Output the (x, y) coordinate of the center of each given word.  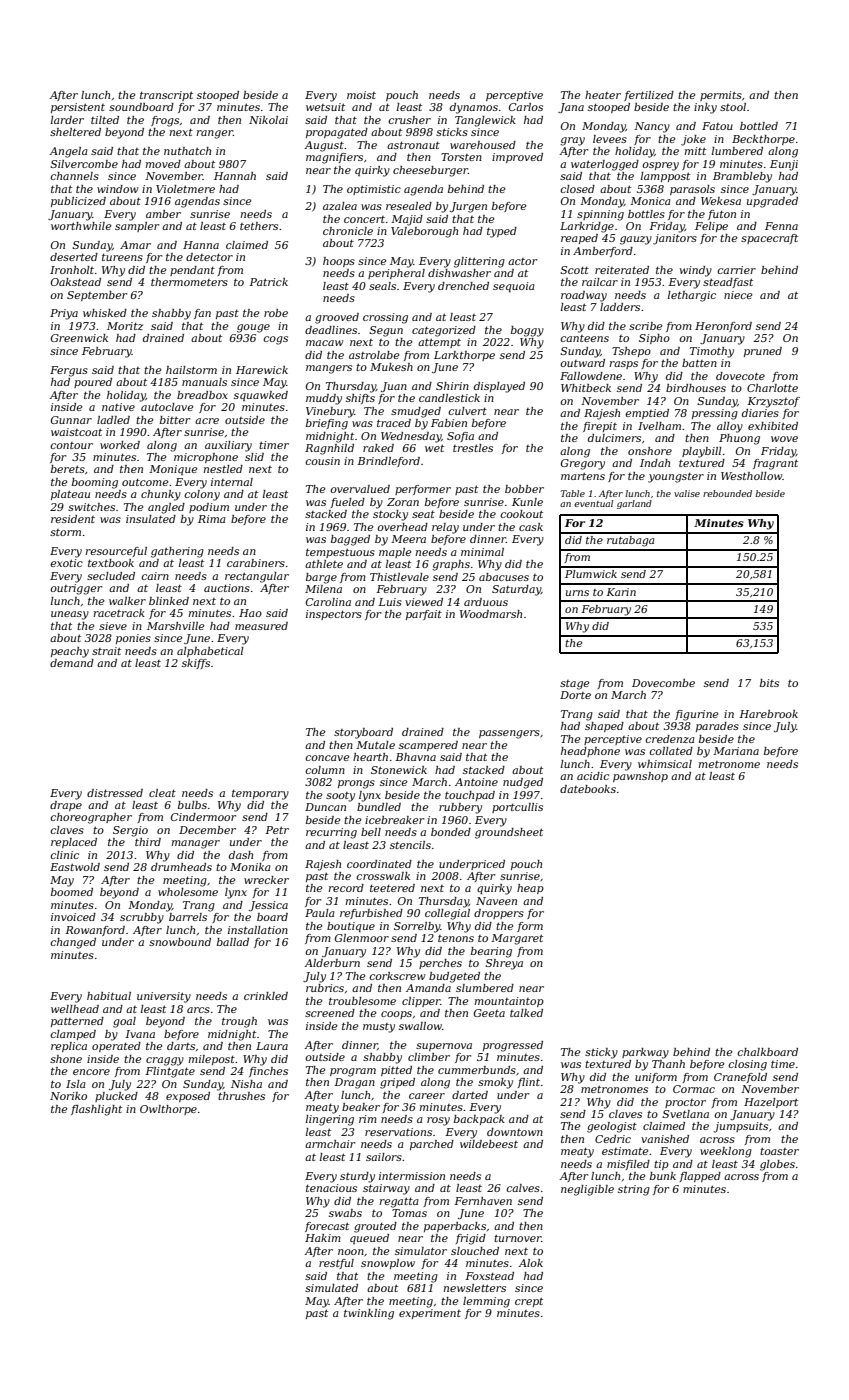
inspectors (334, 615)
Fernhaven (483, 1201)
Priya (64, 314)
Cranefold (740, 1078)
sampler (137, 227)
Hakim (323, 1238)
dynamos (474, 108)
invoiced (73, 917)
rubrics (325, 988)
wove (784, 439)
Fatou (717, 126)
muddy (324, 399)
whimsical (665, 764)
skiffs (196, 664)
